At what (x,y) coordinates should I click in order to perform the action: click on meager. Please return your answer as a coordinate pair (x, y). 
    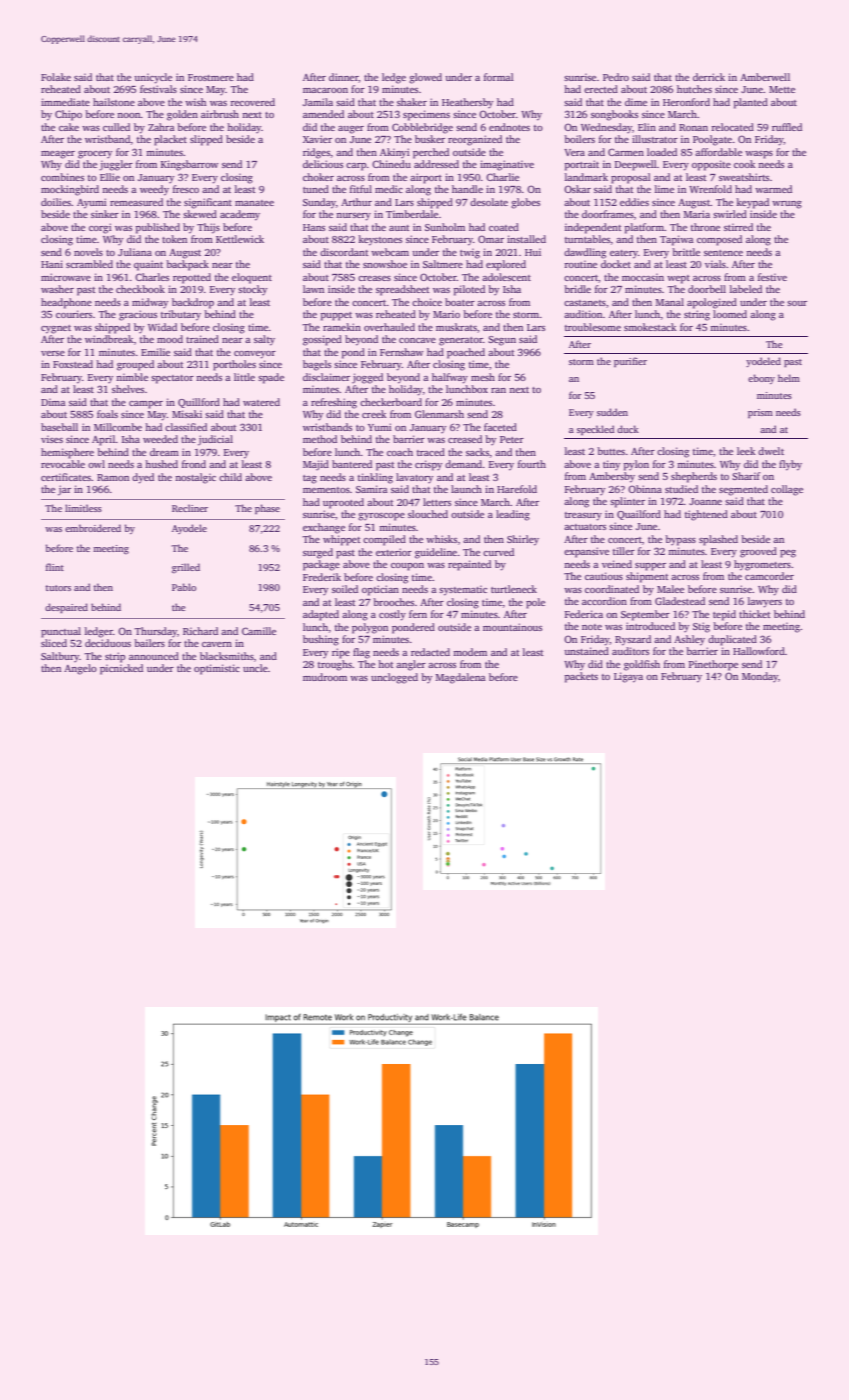
    Looking at the image, I should click on (58, 155).
